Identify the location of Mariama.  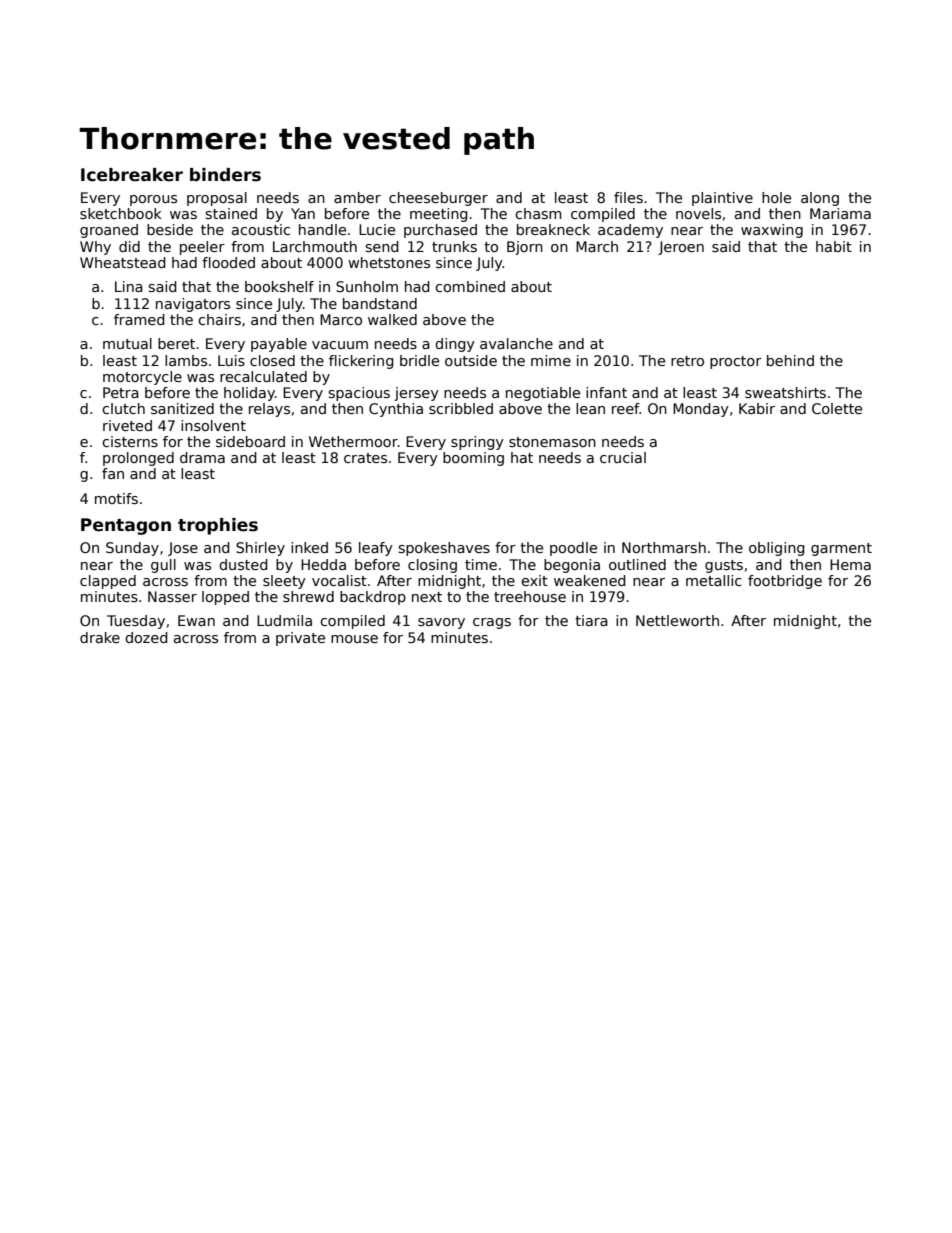
(840, 213).
